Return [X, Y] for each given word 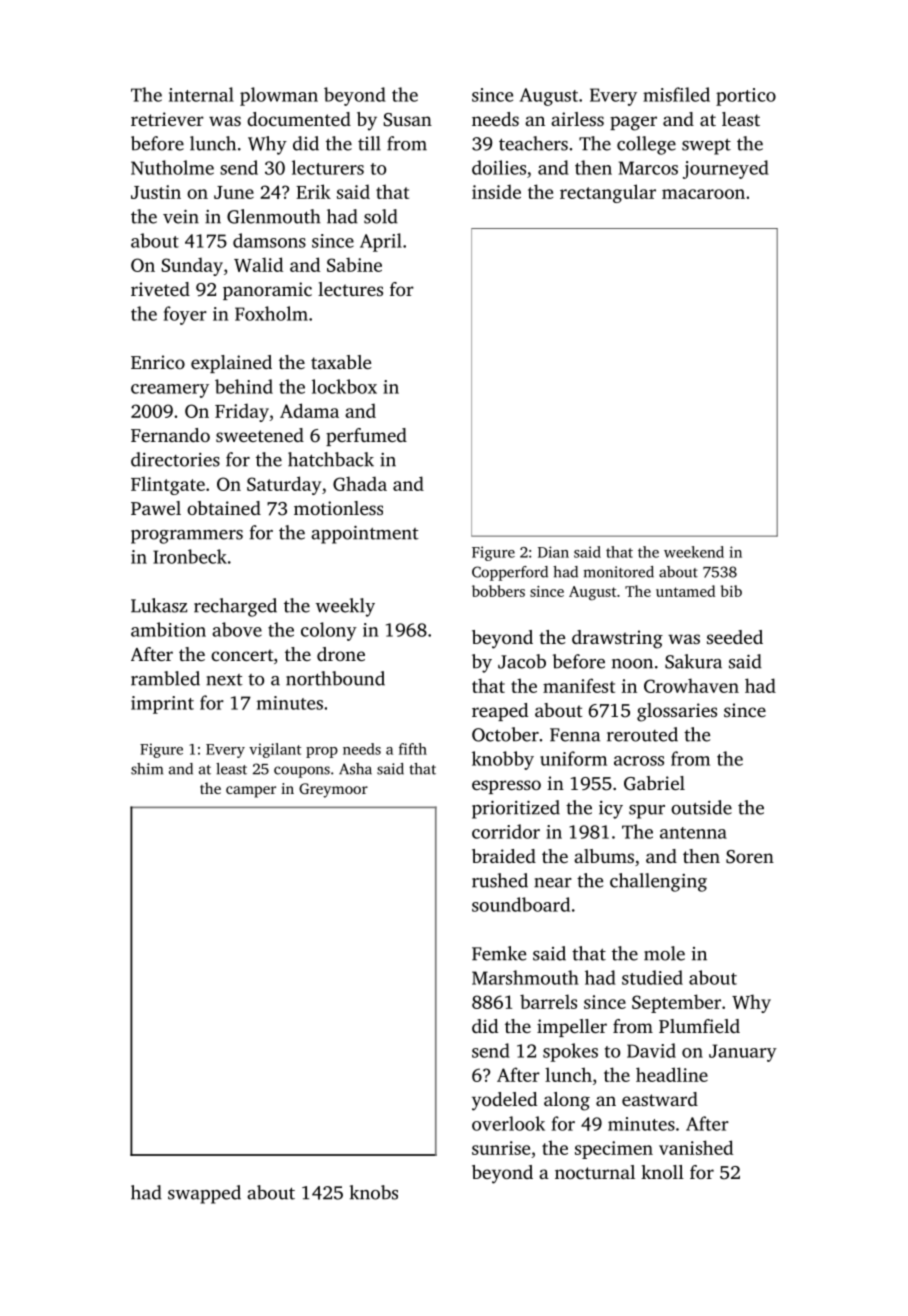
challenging [658, 882]
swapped [204, 1194]
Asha [355, 769]
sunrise [501, 1148]
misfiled [676, 94]
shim [147, 769]
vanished [696, 1147]
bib [731, 591]
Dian [553, 552]
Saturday [284, 485]
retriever [167, 119]
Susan [407, 120]
